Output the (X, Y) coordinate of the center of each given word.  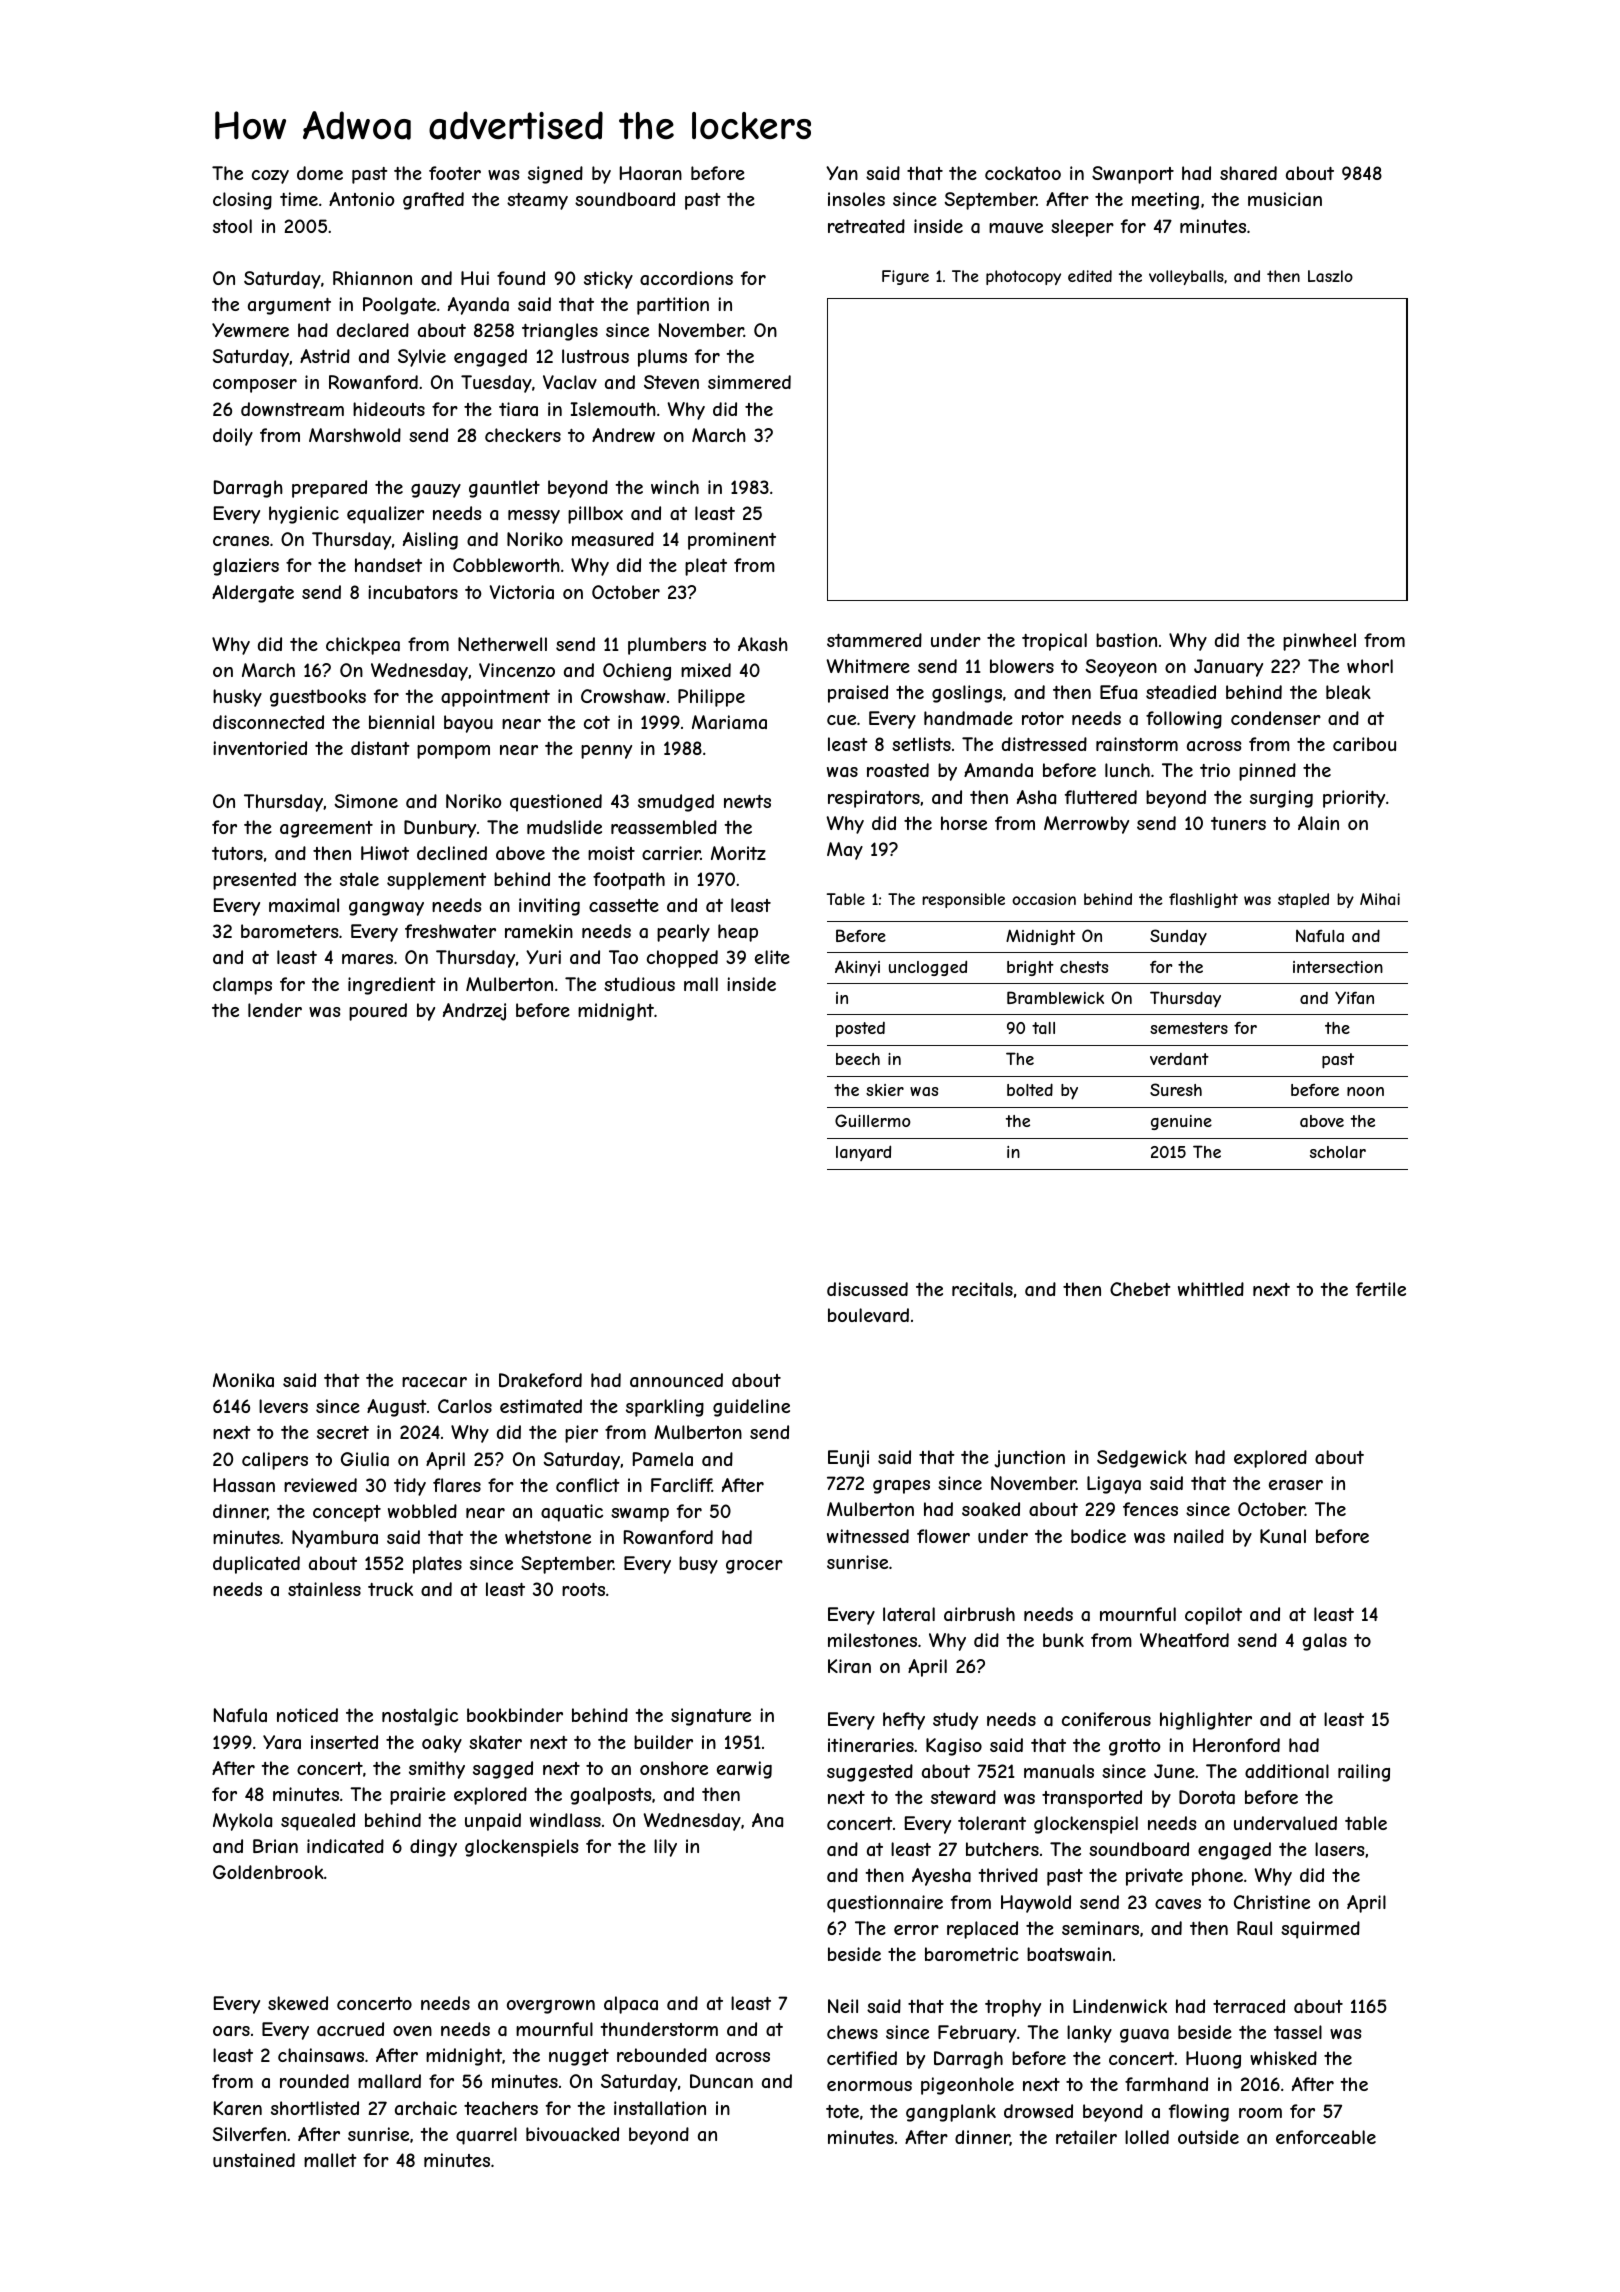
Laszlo (1330, 276)
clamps (242, 986)
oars (231, 2031)
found (521, 278)
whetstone (548, 1537)
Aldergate (253, 594)
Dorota (1207, 1797)
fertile (1381, 1289)
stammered (874, 640)
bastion (1126, 640)
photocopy (1023, 277)
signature (711, 1717)
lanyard (863, 1153)
